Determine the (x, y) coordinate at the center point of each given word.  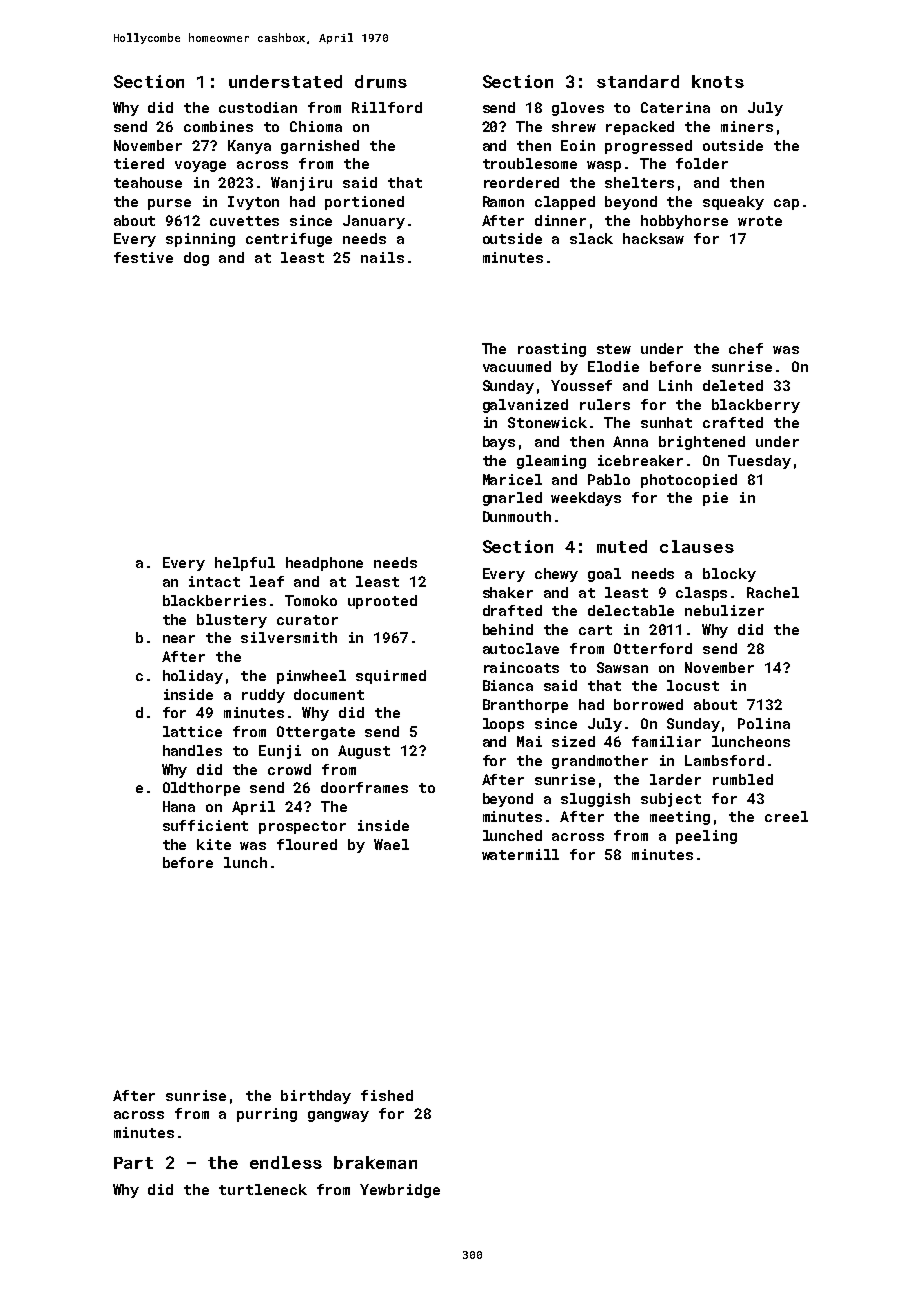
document (329, 694)
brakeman (375, 1162)
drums (381, 81)
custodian (258, 107)
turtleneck (263, 1189)
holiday (193, 677)
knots (718, 81)
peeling (706, 837)
